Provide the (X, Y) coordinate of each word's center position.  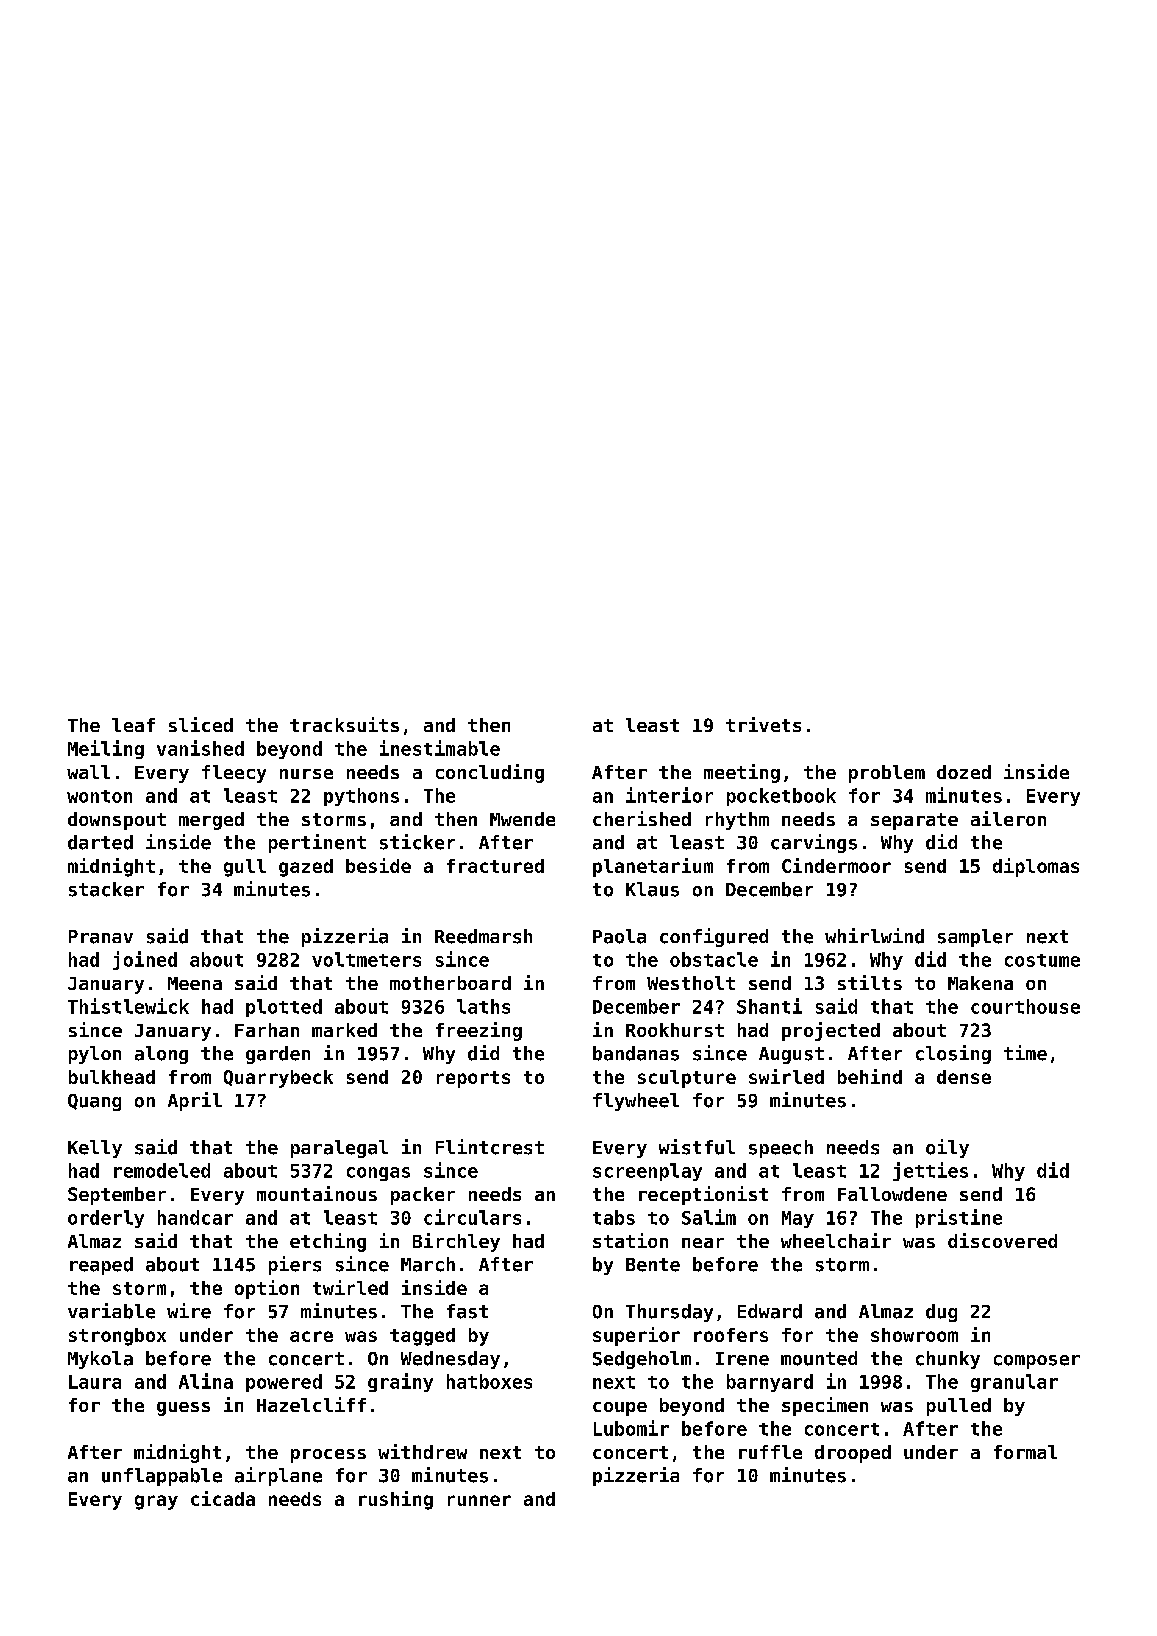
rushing (396, 1500)
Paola (619, 936)
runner (479, 1500)
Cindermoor (836, 865)
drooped (853, 1454)
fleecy (234, 774)
